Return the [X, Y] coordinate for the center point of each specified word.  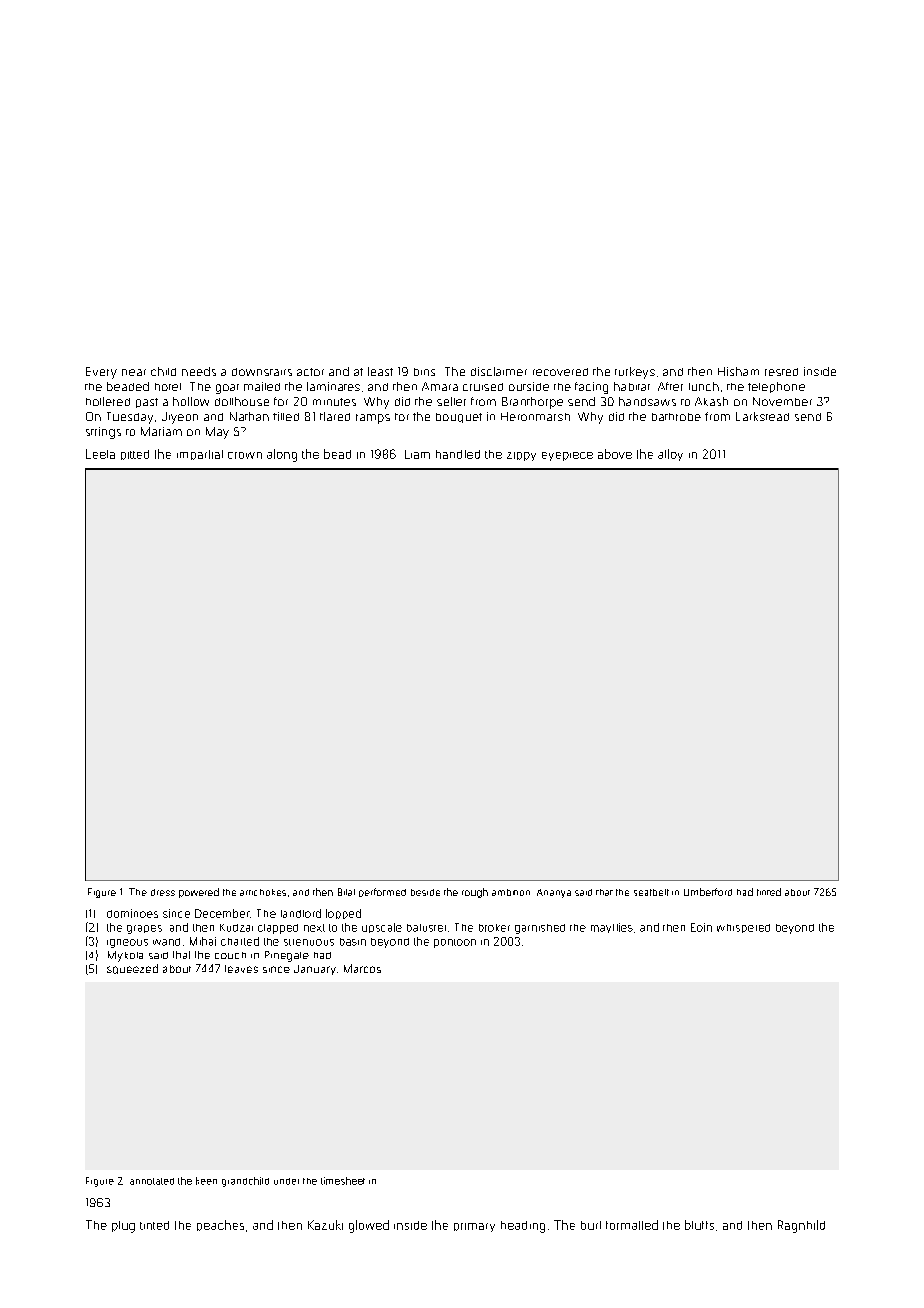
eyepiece [567, 456]
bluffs [699, 1225]
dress [163, 892]
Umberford [708, 892]
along [282, 455]
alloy [670, 455]
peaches [220, 1225]
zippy [521, 456]
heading [523, 1227]
